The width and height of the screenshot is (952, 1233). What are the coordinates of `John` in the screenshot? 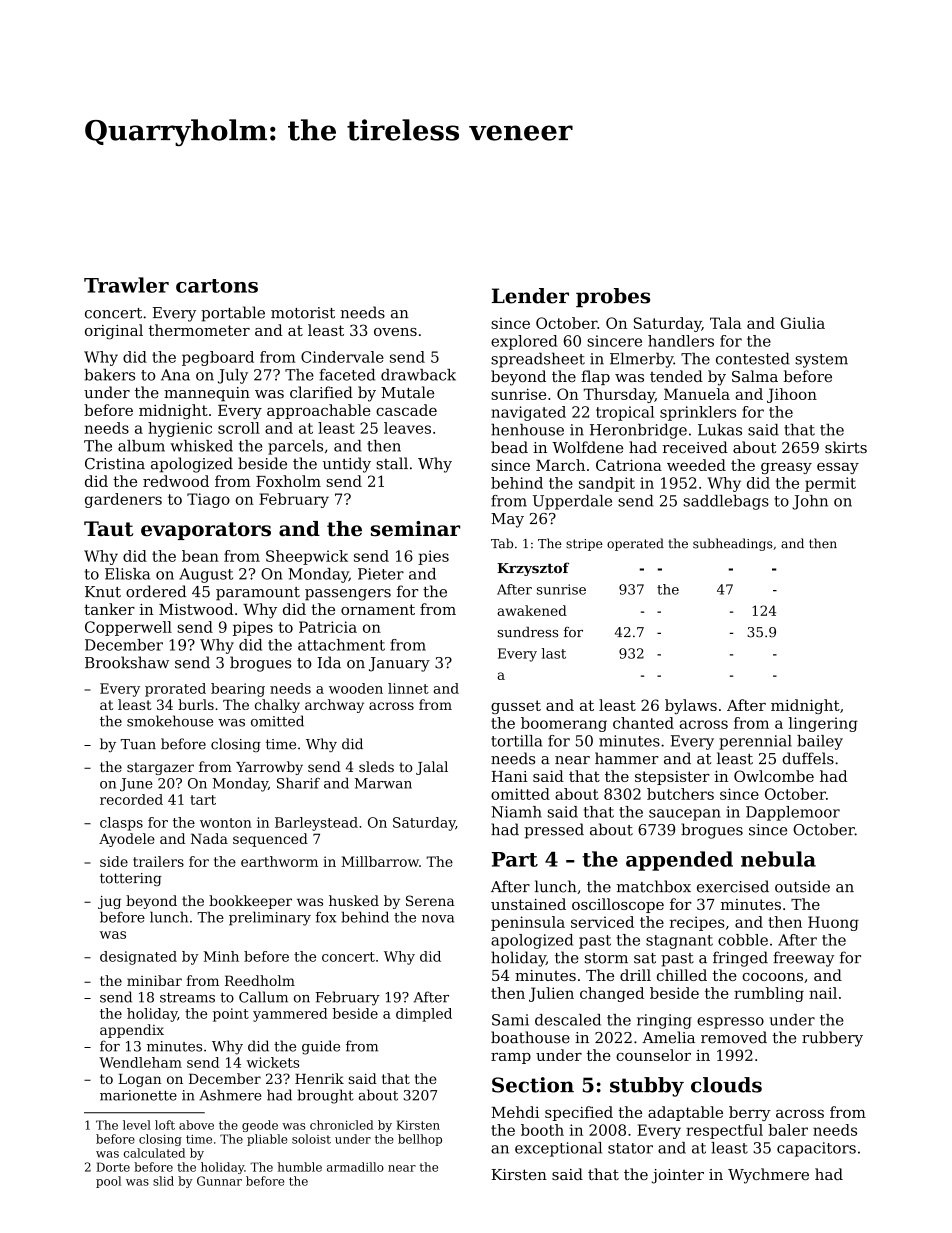 It's located at (810, 502).
